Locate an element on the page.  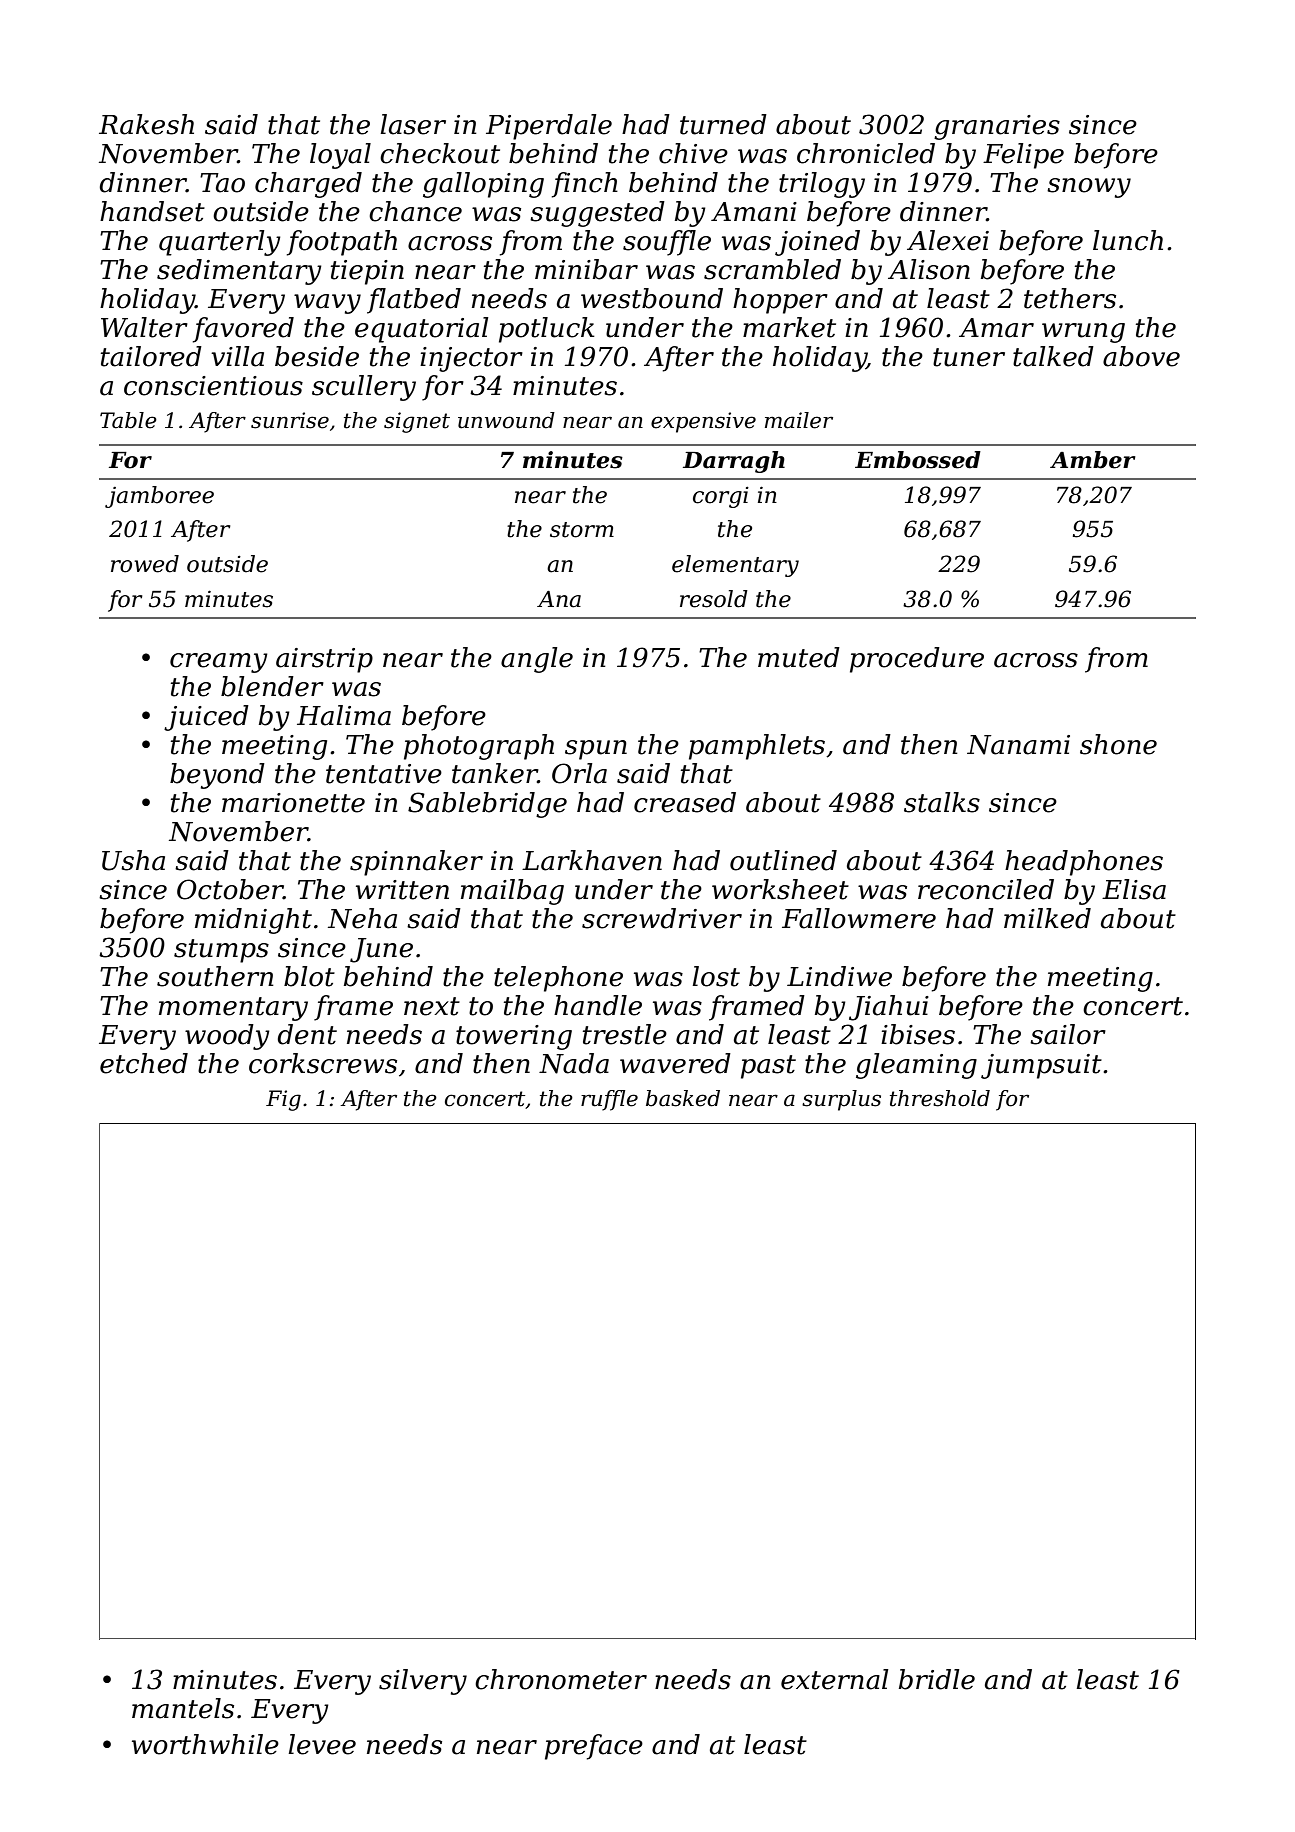
Amani is located at coordinates (754, 212).
